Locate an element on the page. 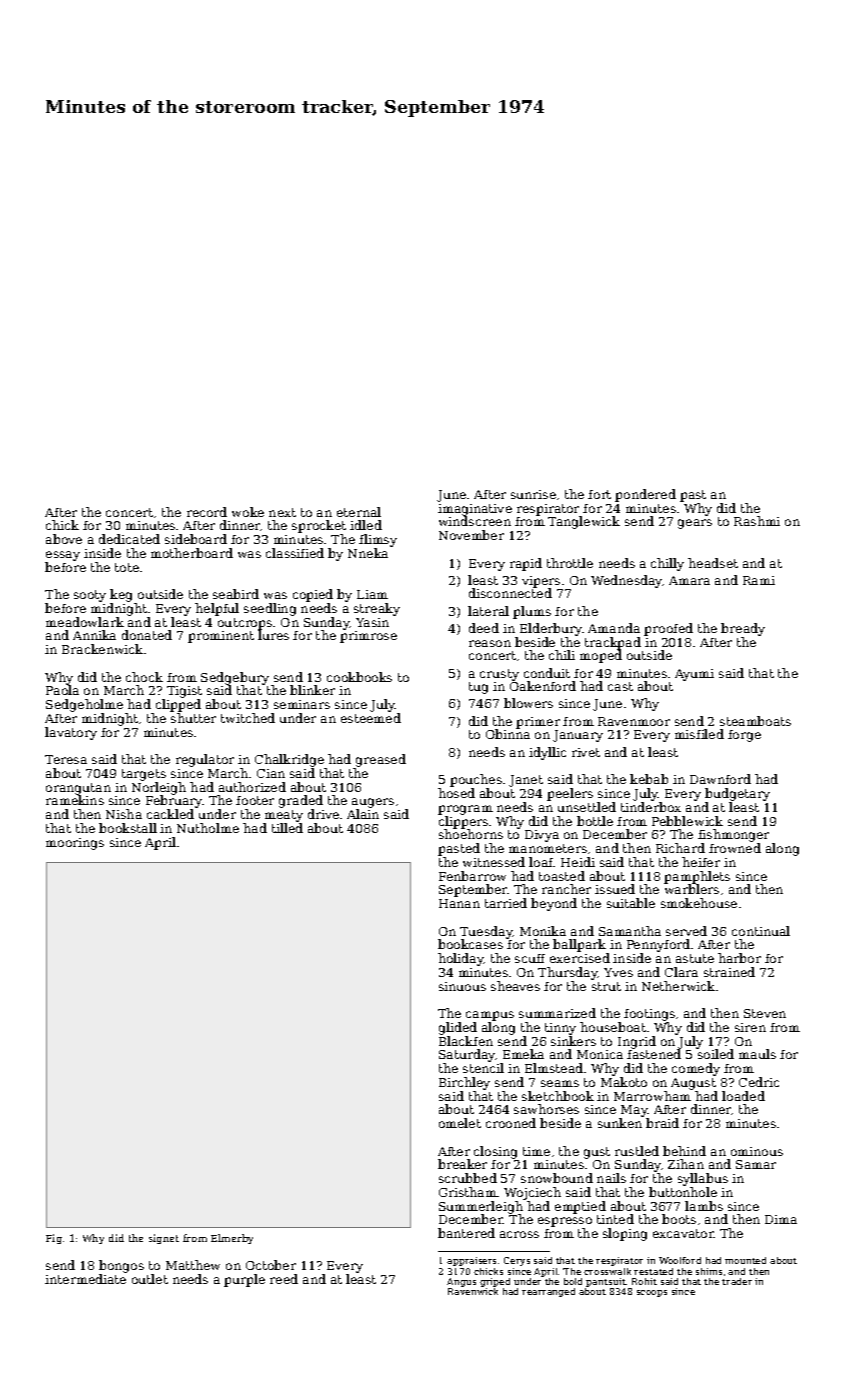 This page has width=849, height=1400. rearranged is located at coordinates (548, 1292).
